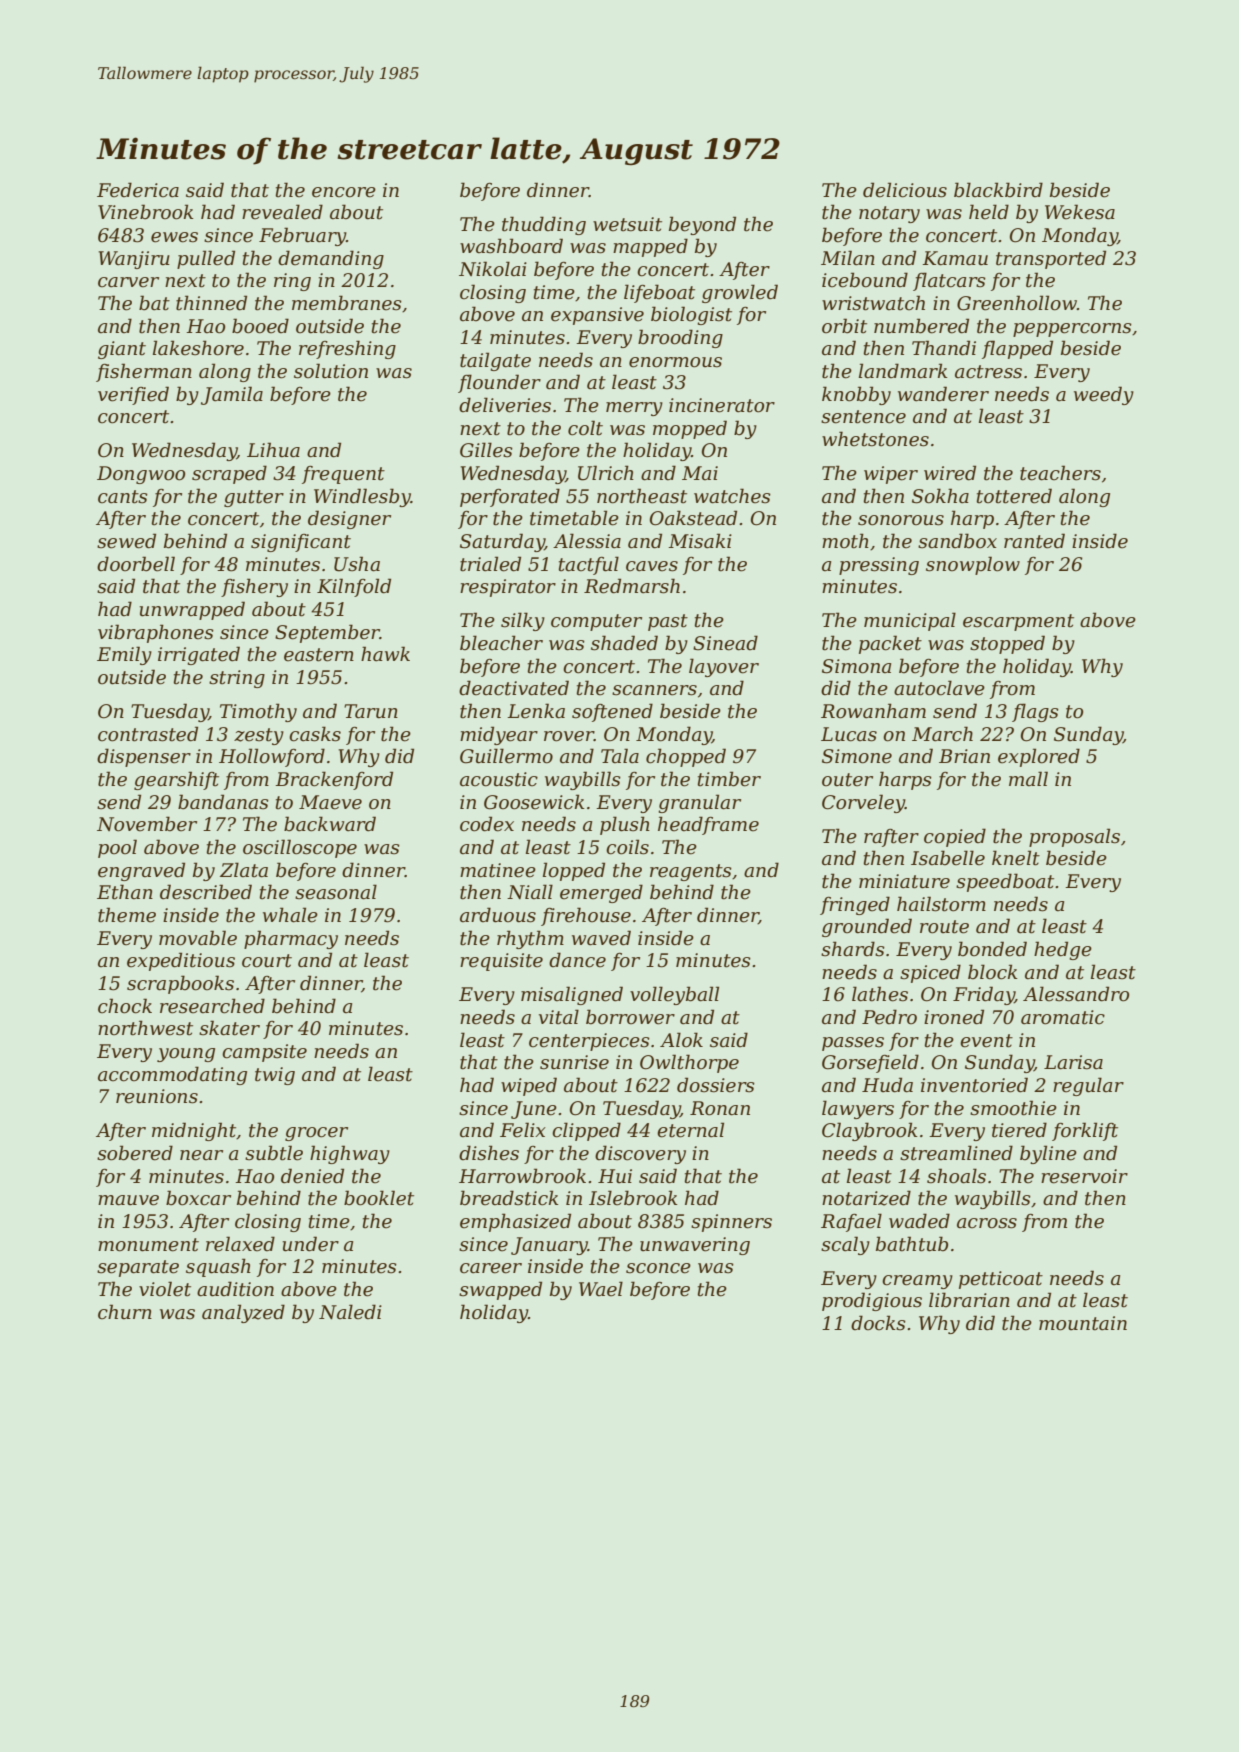 The image size is (1239, 1752). Describe the element at coordinates (186, 1055) in the screenshot. I see `young` at that location.
